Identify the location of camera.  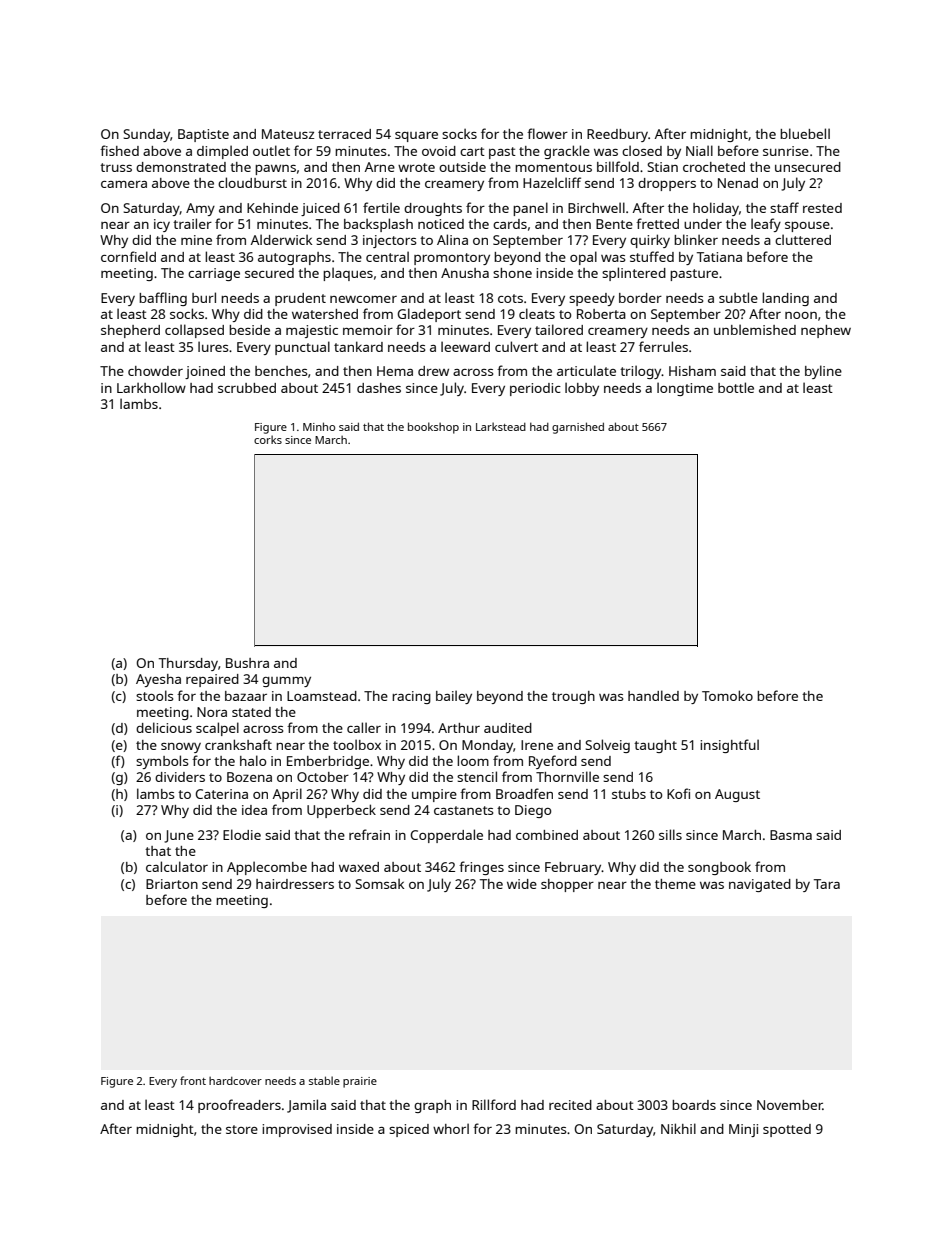
(124, 184).
